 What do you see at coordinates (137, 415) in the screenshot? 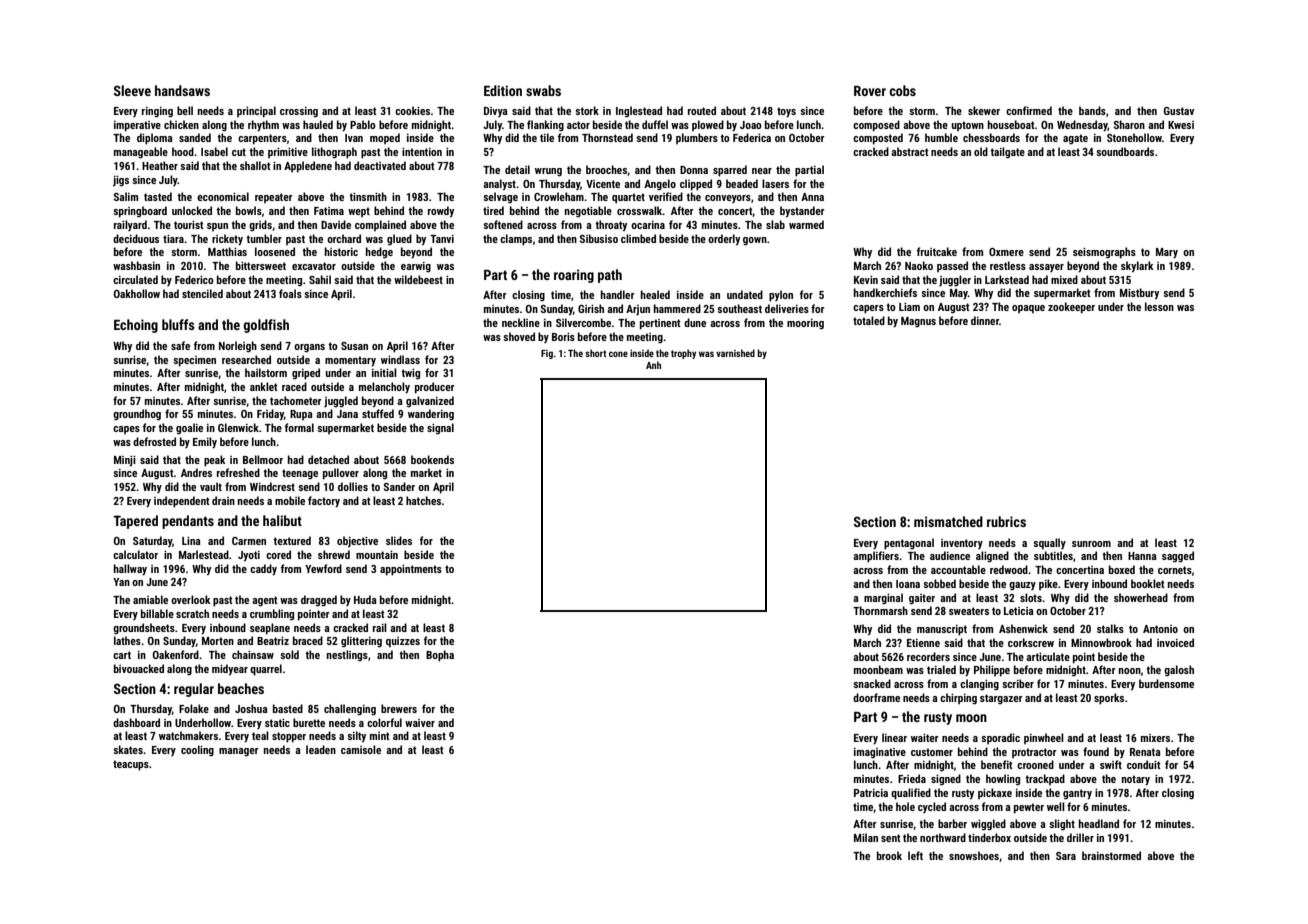
I see `groundhog` at bounding box center [137, 415].
